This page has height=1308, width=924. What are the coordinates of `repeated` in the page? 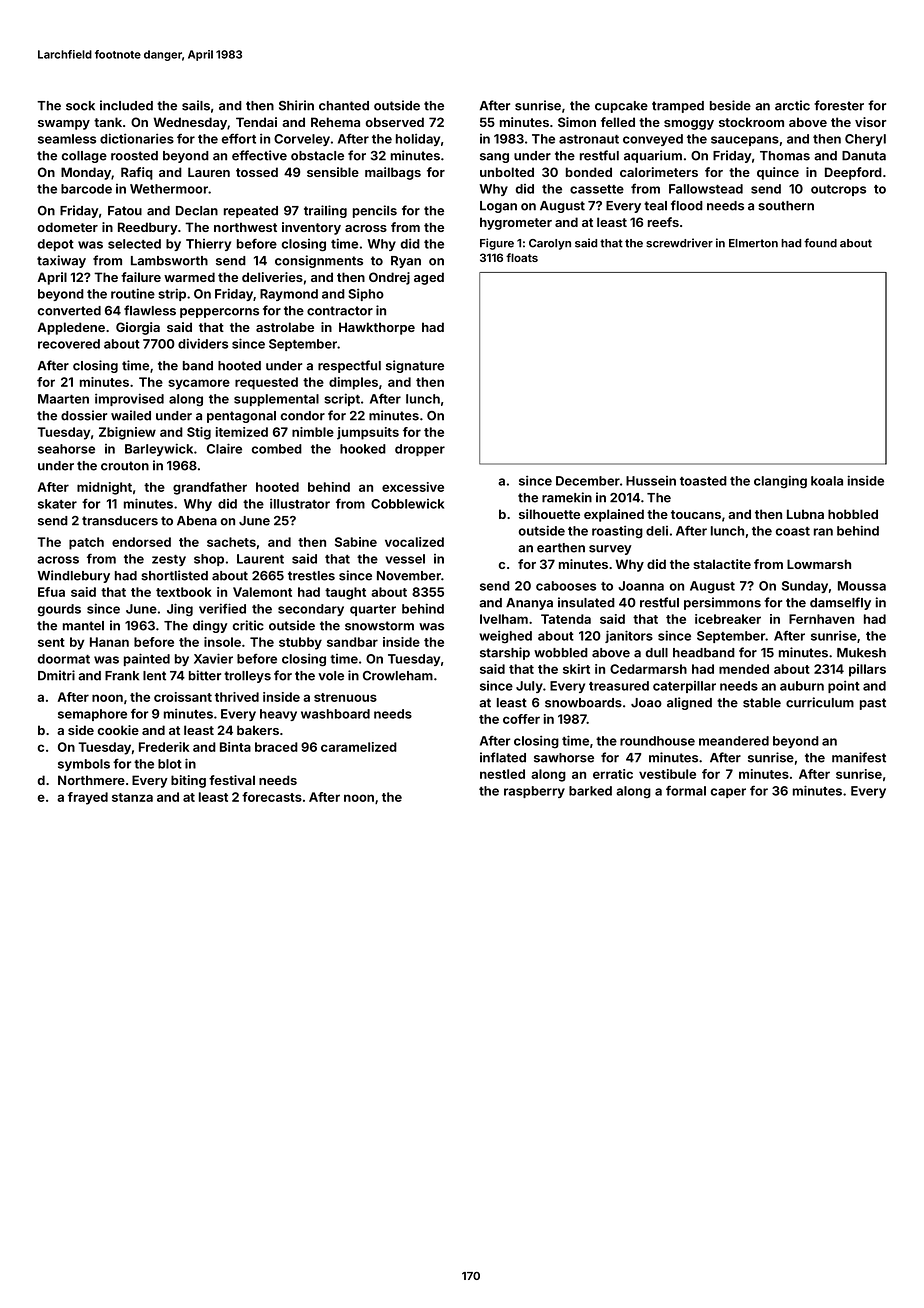 It's located at (251, 212).
